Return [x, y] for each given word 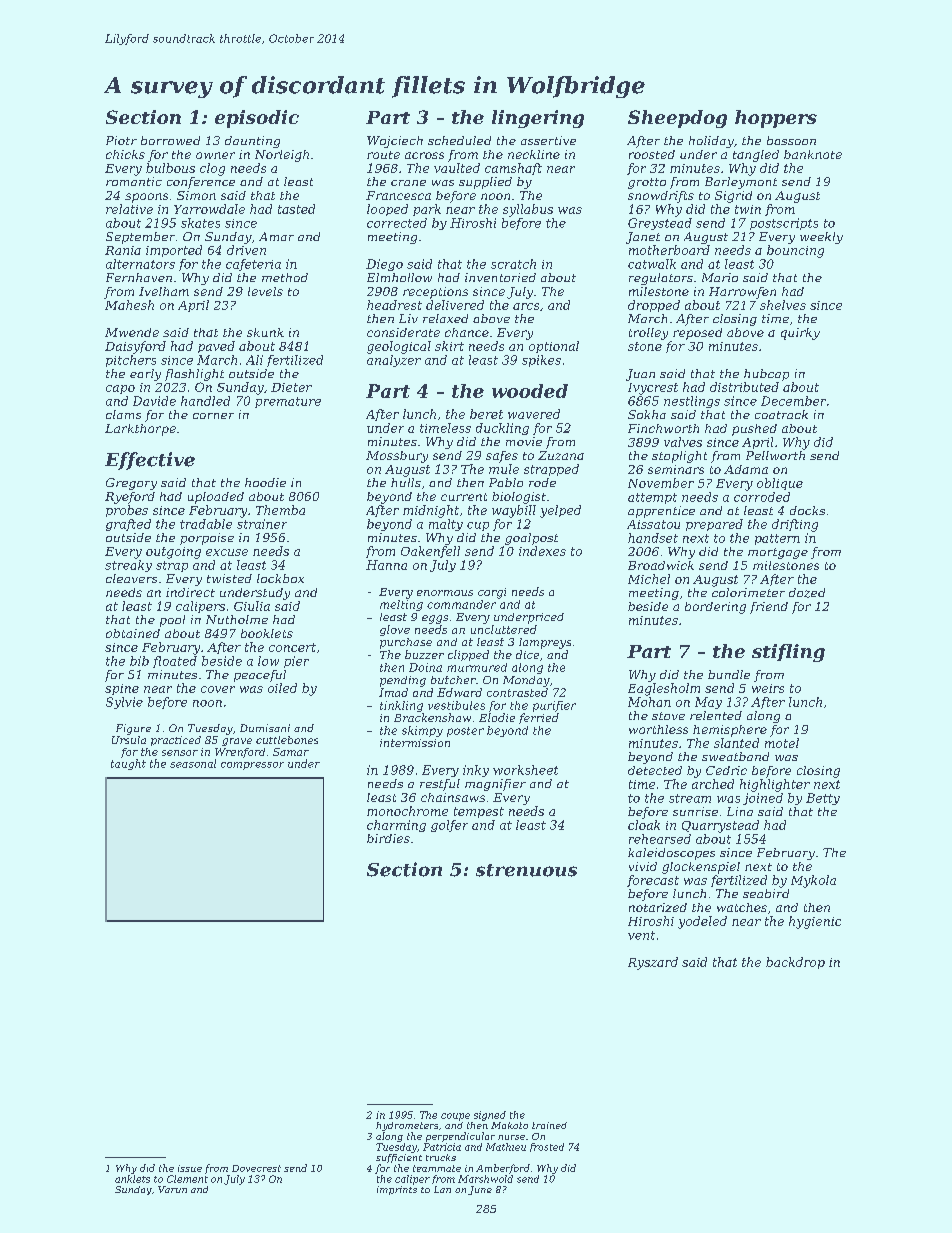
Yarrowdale [209, 209]
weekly [821, 238]
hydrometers [407, 1126]
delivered [455, 305]
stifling [788, 653]
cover [218, 689]
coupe [455, 1117]
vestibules [456, 705]
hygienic [815, 922]
